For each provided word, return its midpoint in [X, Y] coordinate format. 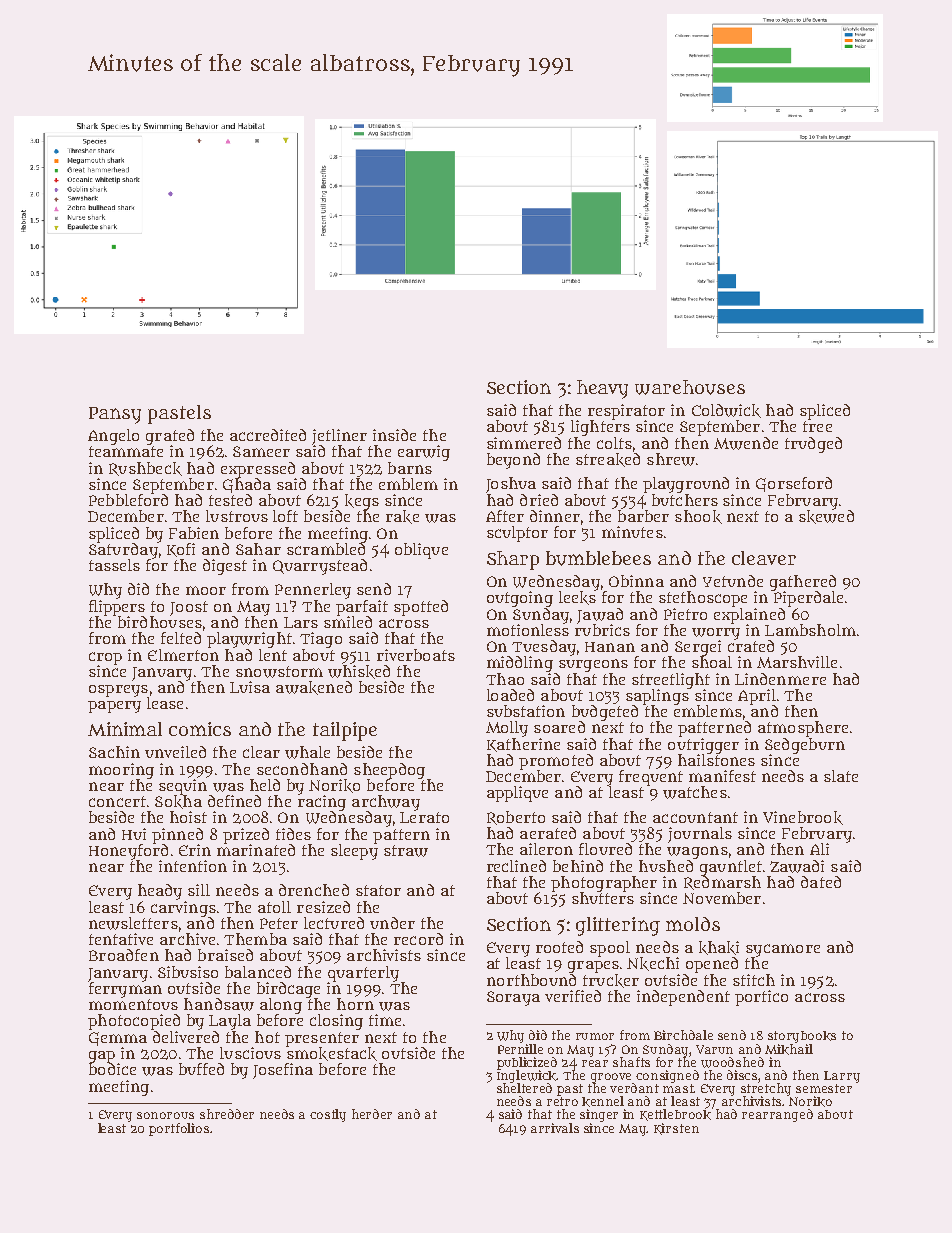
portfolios [179, 1129]
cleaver [764, 558]
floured [605, 849]
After [505, 516]
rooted [559, 947]
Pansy [115, 415]
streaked [608, 460]
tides [293, 834]
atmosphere [803, 729]
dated [821, 882]
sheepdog [389, 770]
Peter [279, 923]
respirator [626, 412]
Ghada [247, 485]
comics [200, 729]
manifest [722, 776]
